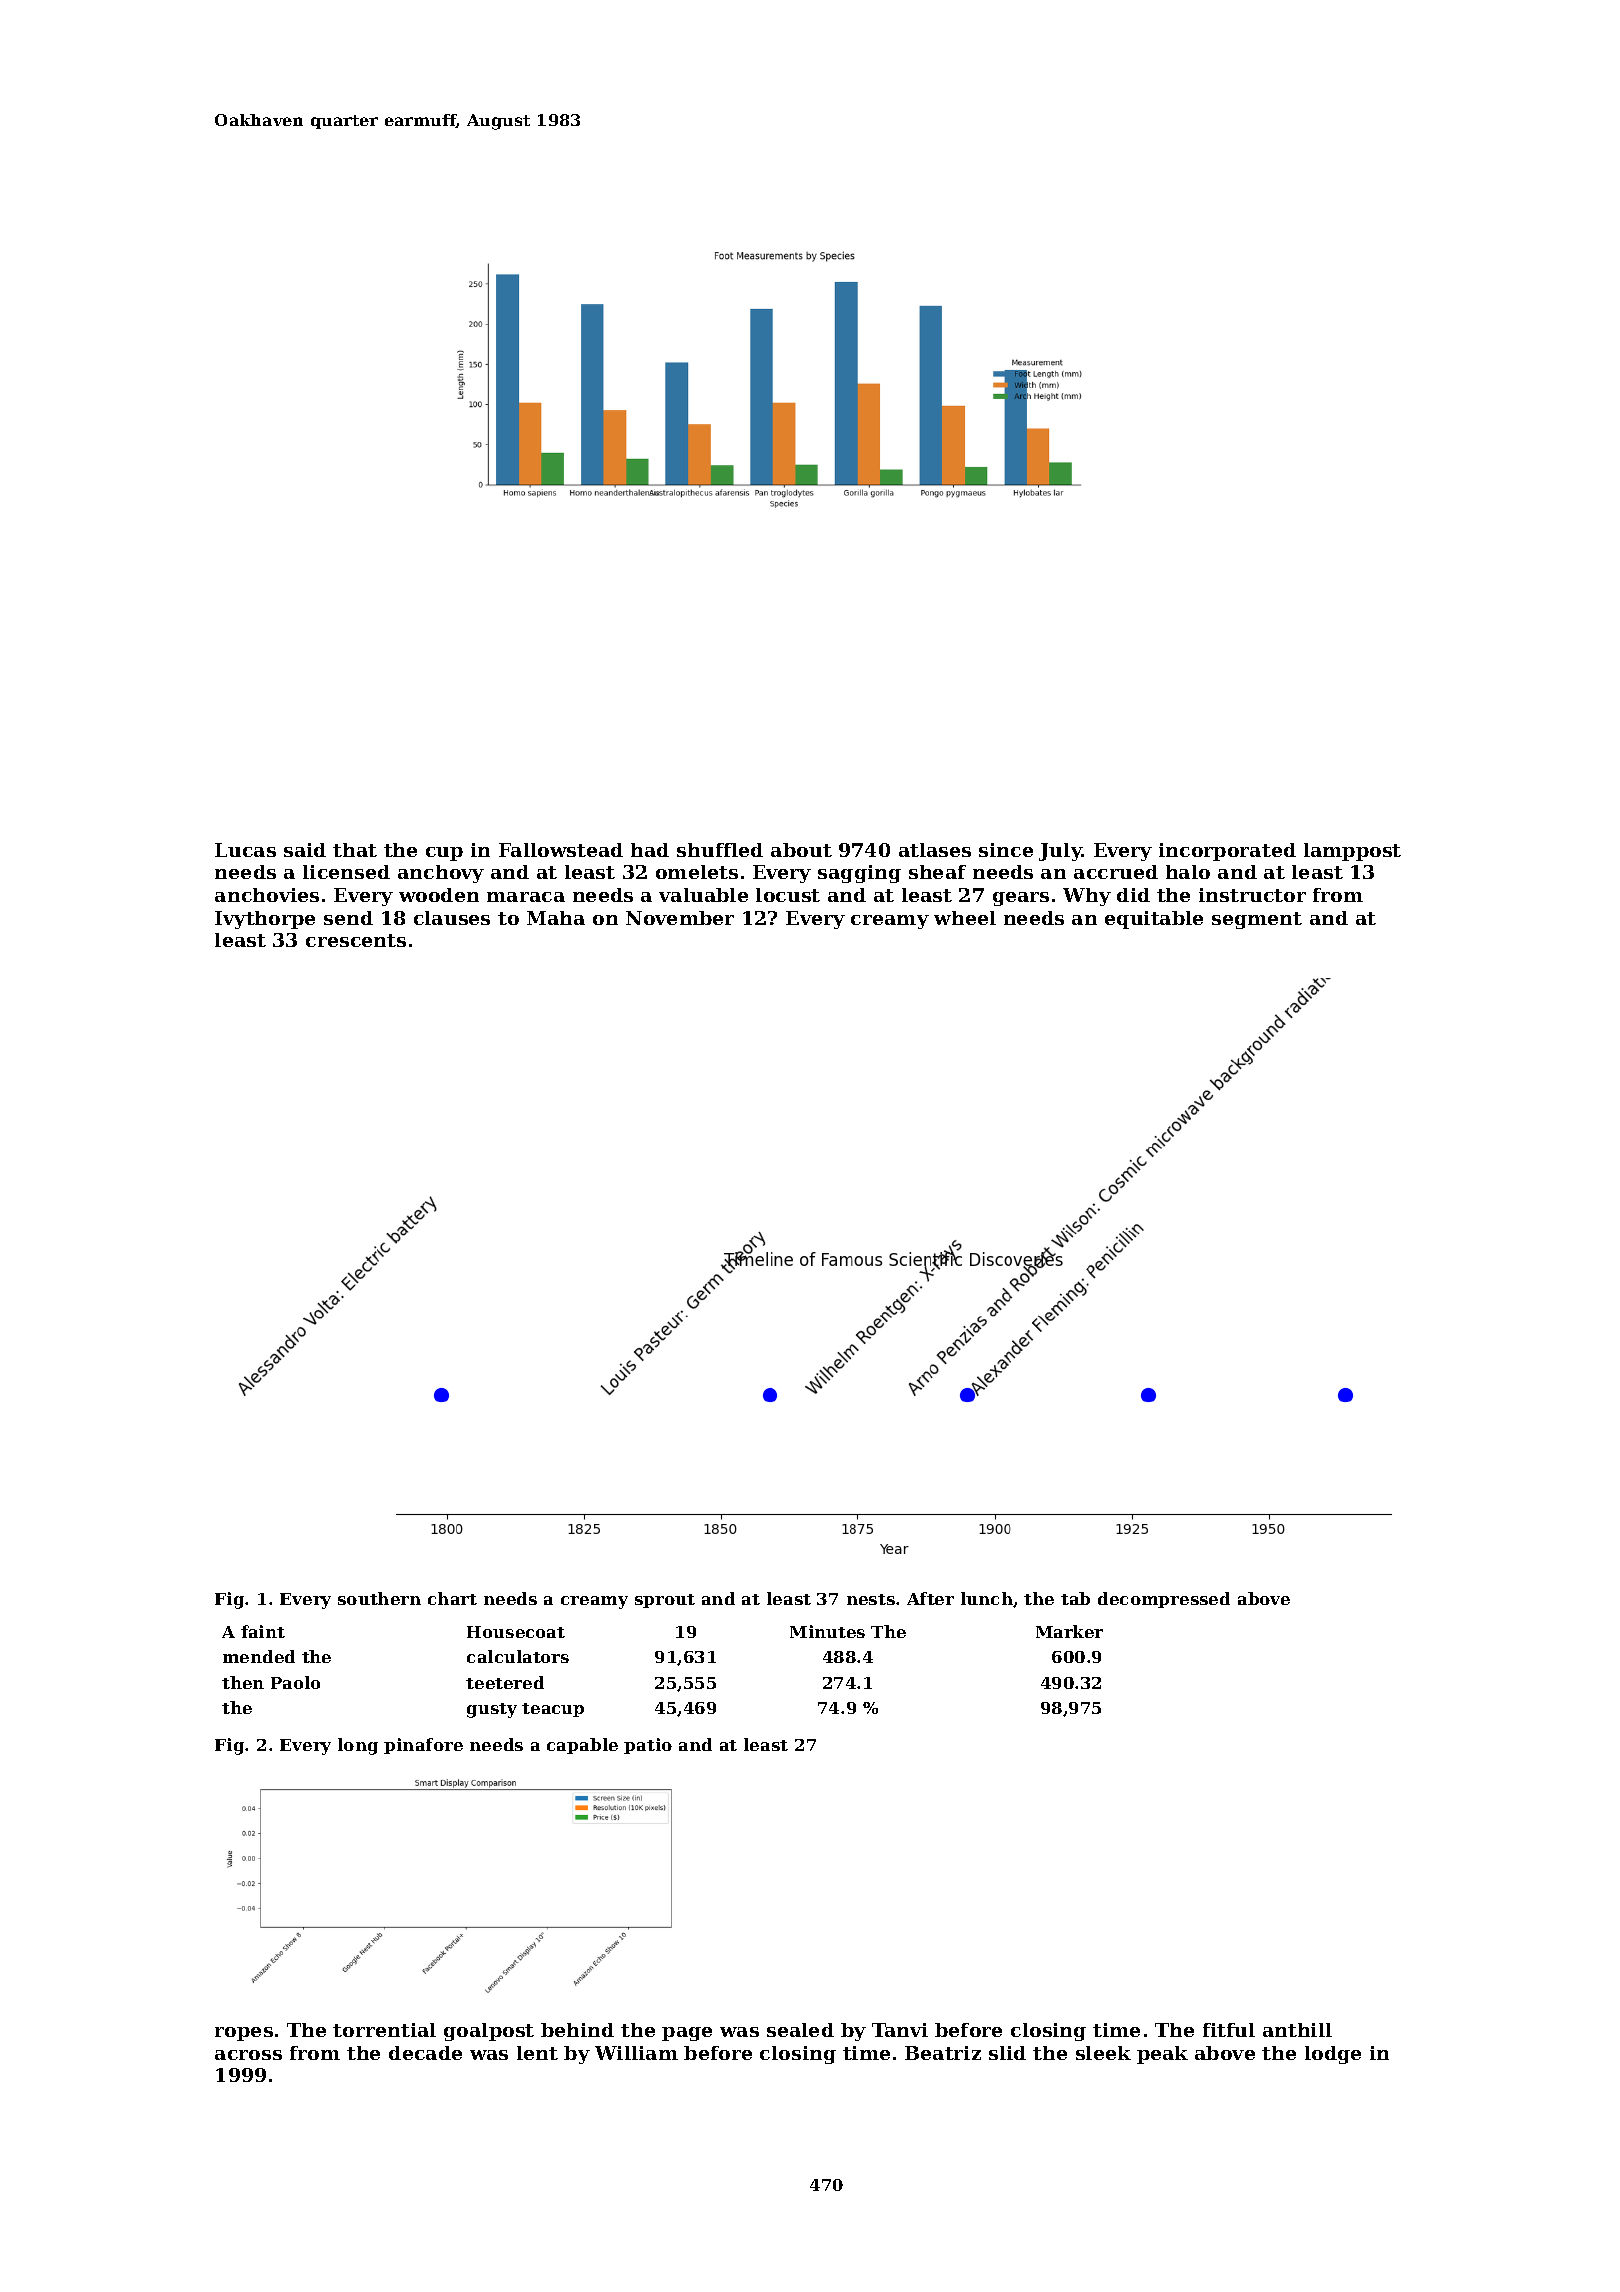  I want to click on lodge, so click(1333, 2055).
